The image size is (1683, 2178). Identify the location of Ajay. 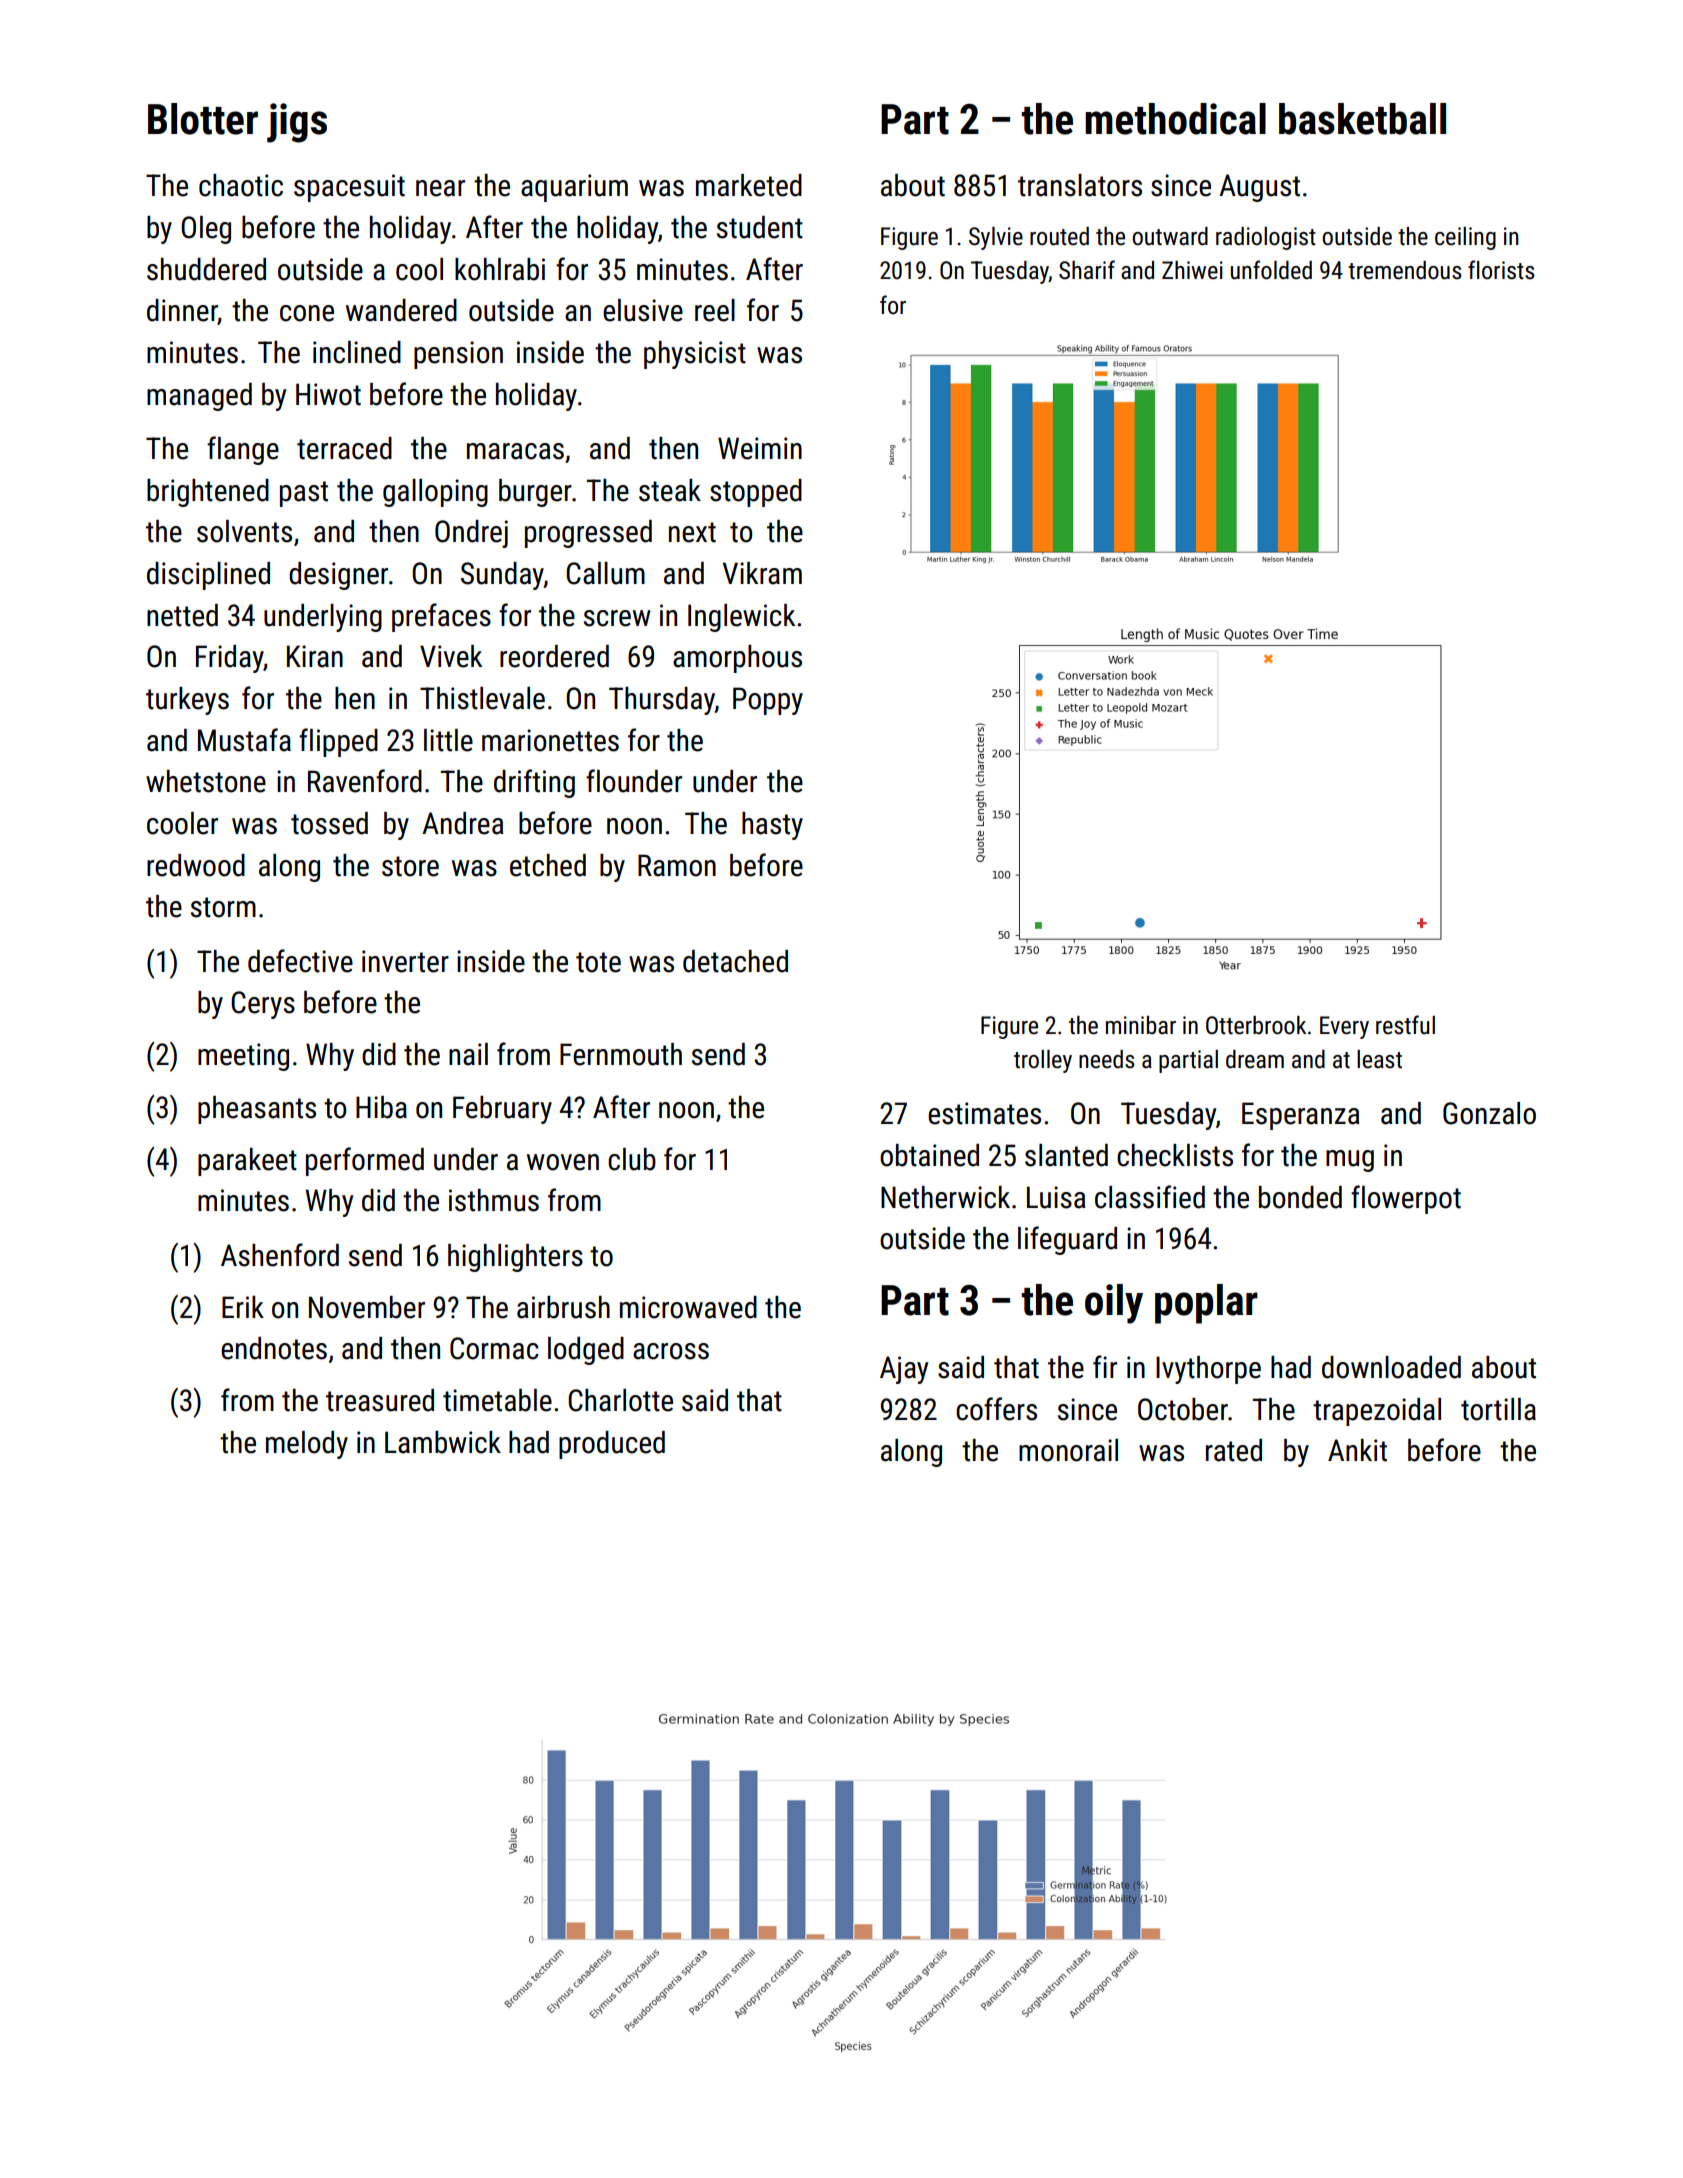
(904, 1370).
